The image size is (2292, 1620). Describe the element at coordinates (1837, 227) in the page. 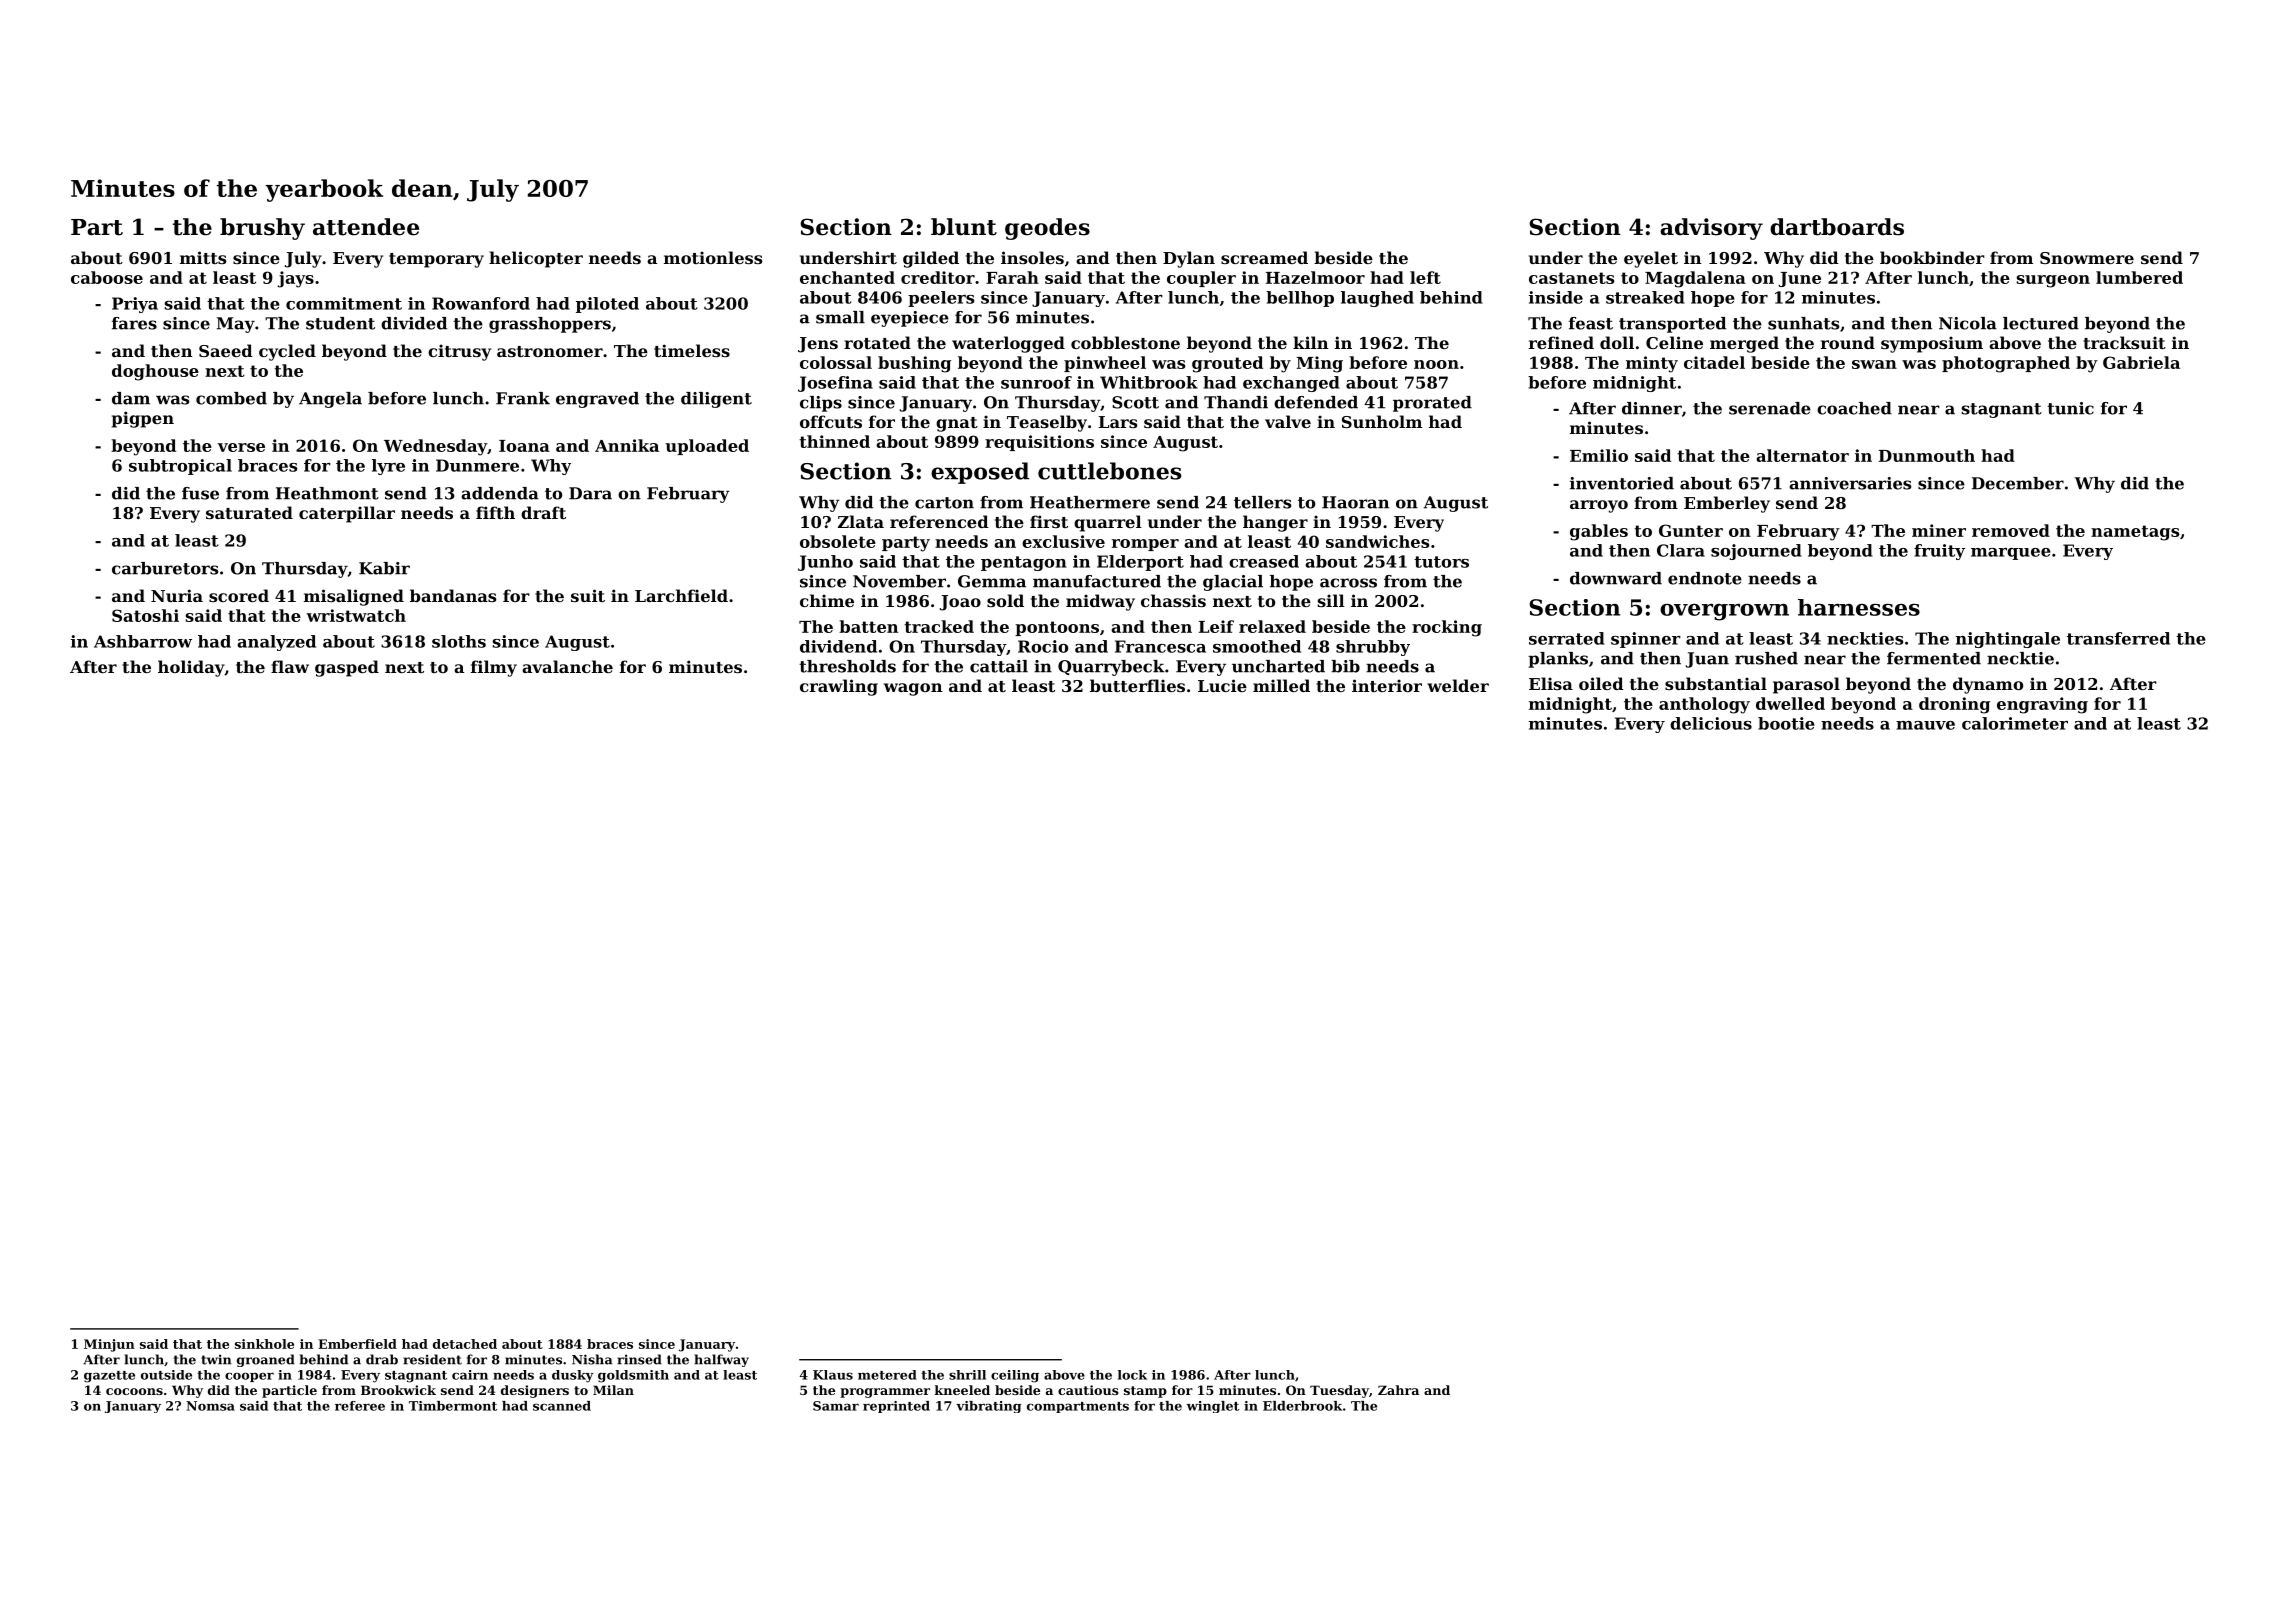

I see `dartboards` at that location.
